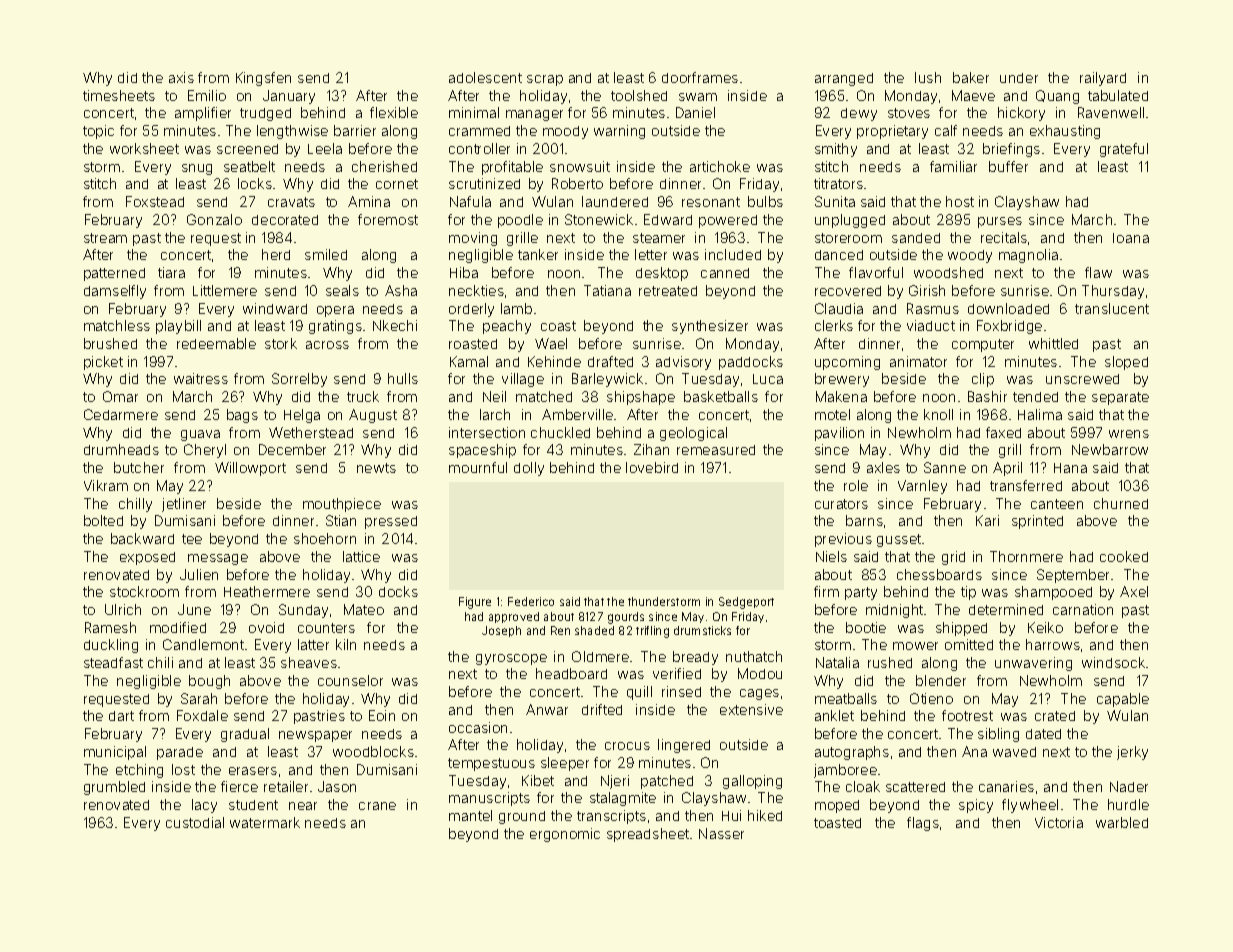  What do you see at coordinates (202, 715) in the screenshot?
I see `Foxdale` at bounding box center [202, 715].
